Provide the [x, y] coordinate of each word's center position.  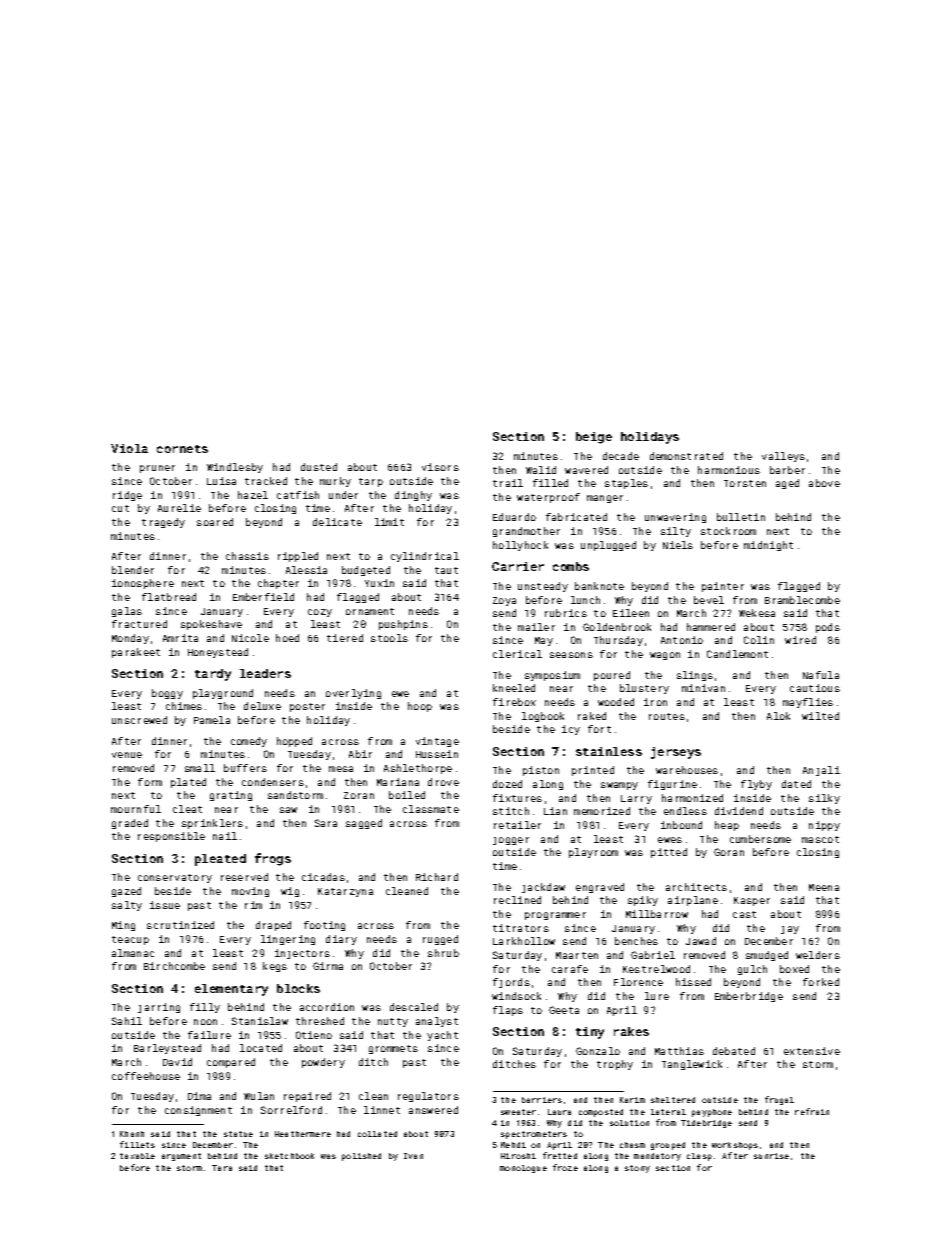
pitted [669, 853]
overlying [353, 694]
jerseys [676, 753]
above [824, 483]
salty [127, 906]
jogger [511, 841]
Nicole [250, 638]
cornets [182, 449]
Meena [824, 887]
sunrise [771, 1156]
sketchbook [289, 1156]
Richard [437, 877]
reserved [244, 877]
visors [440, 467]
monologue [523, 1169]
